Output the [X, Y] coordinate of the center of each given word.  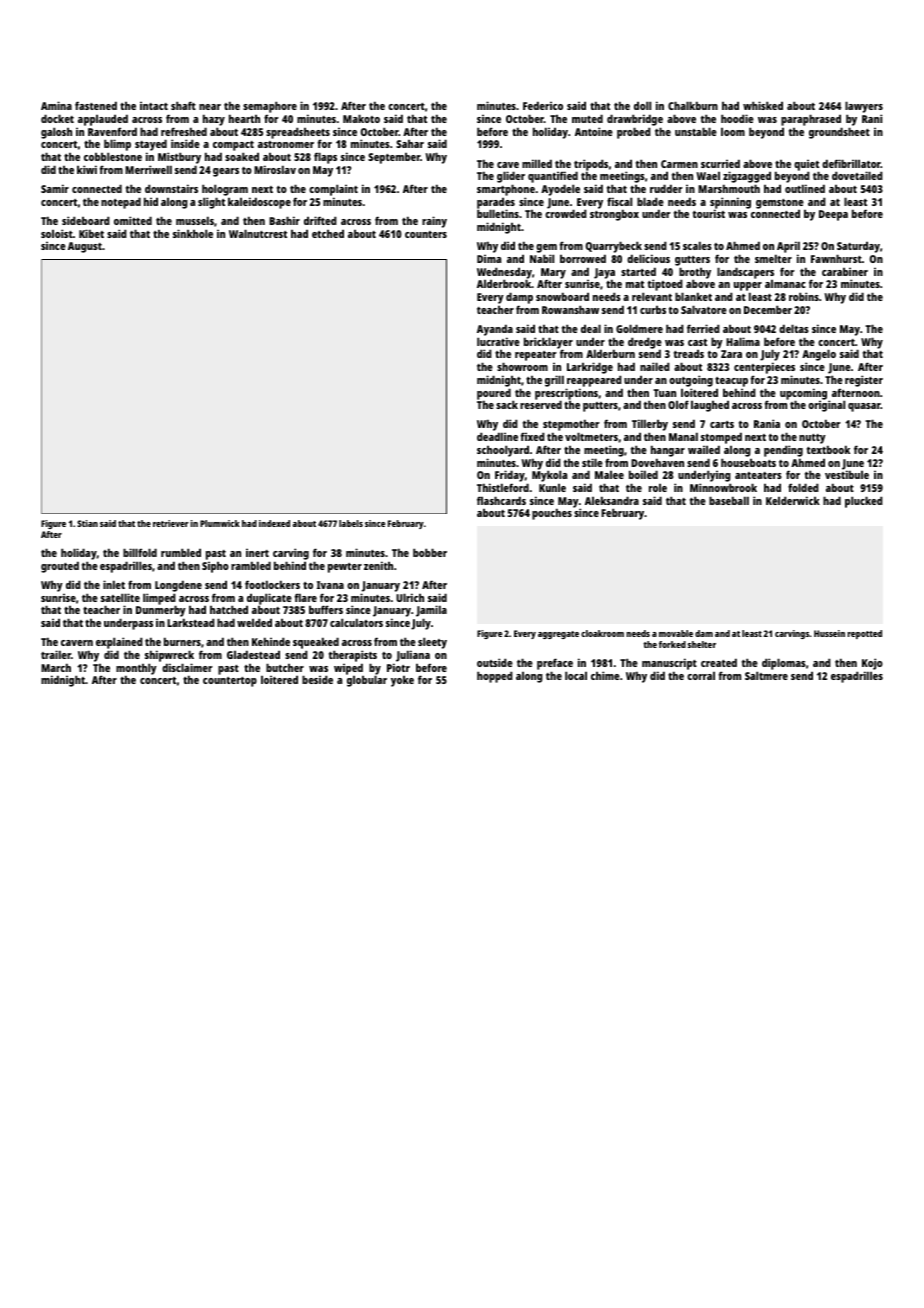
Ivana [330, 585]
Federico [543, 105]
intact [154, 105]
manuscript [669, 664]
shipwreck [169, 656]
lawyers [864, 107]
